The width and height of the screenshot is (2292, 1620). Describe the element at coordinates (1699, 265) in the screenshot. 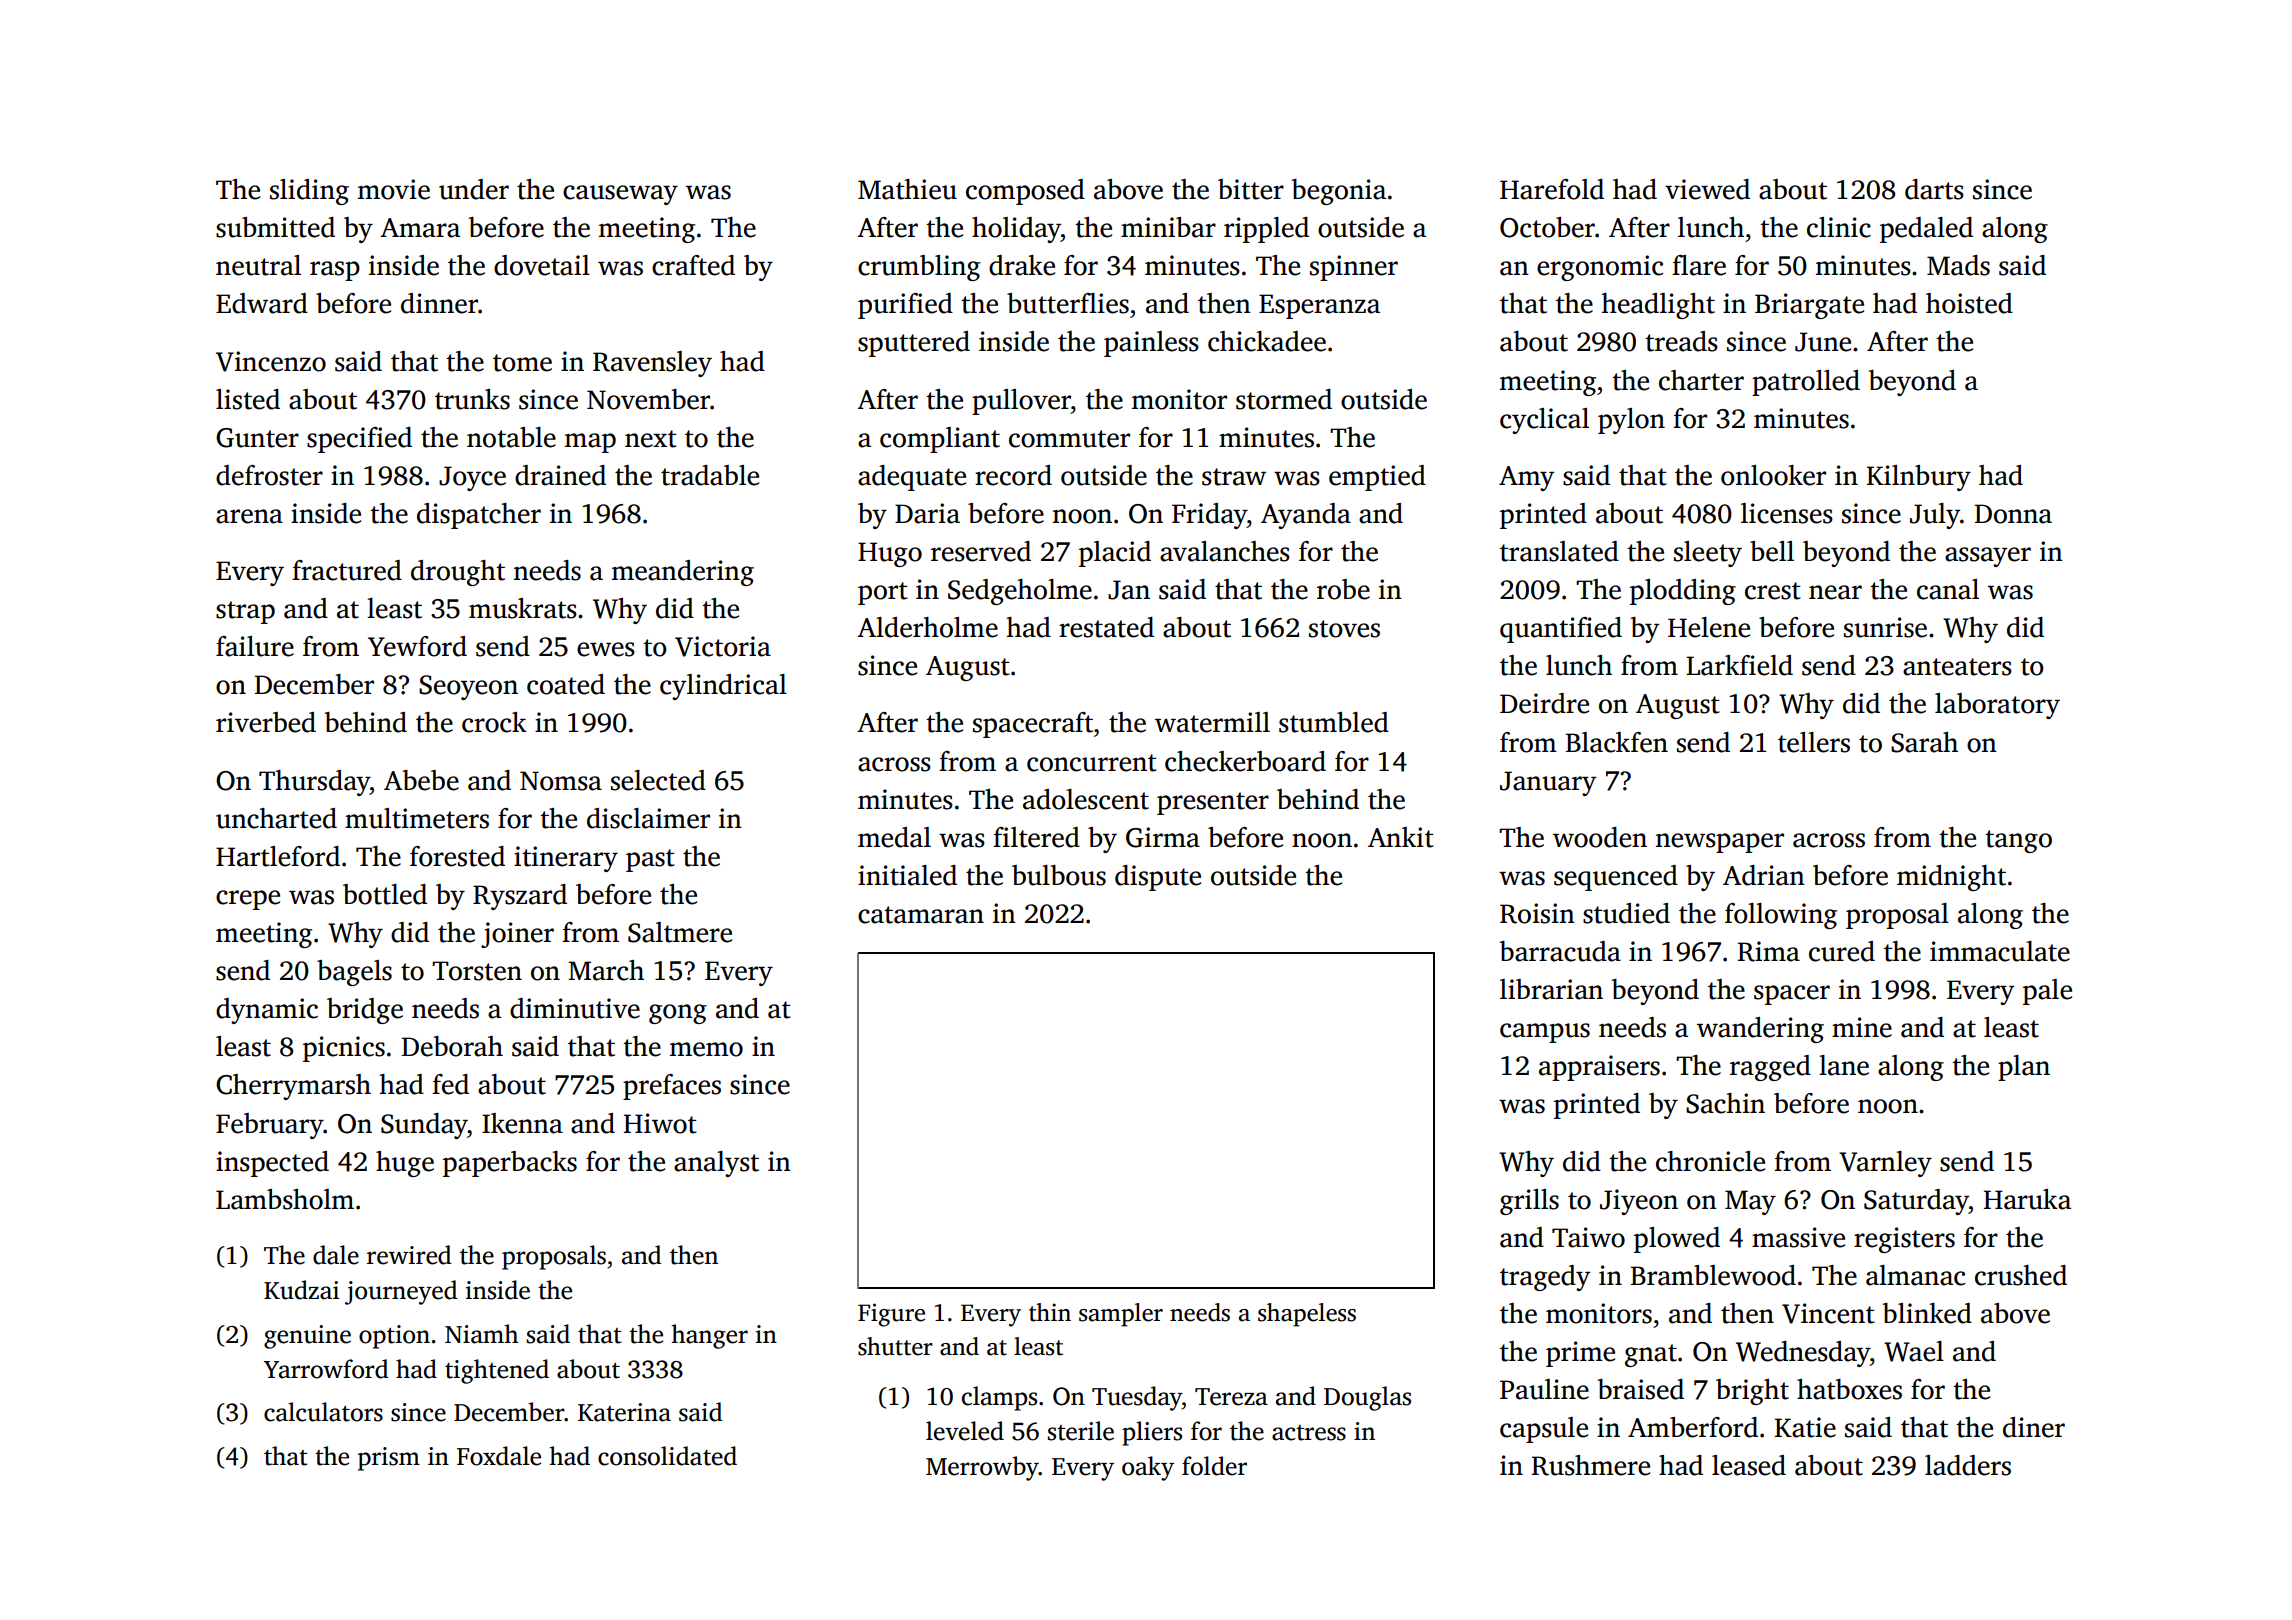

I see `flare` at that location.
